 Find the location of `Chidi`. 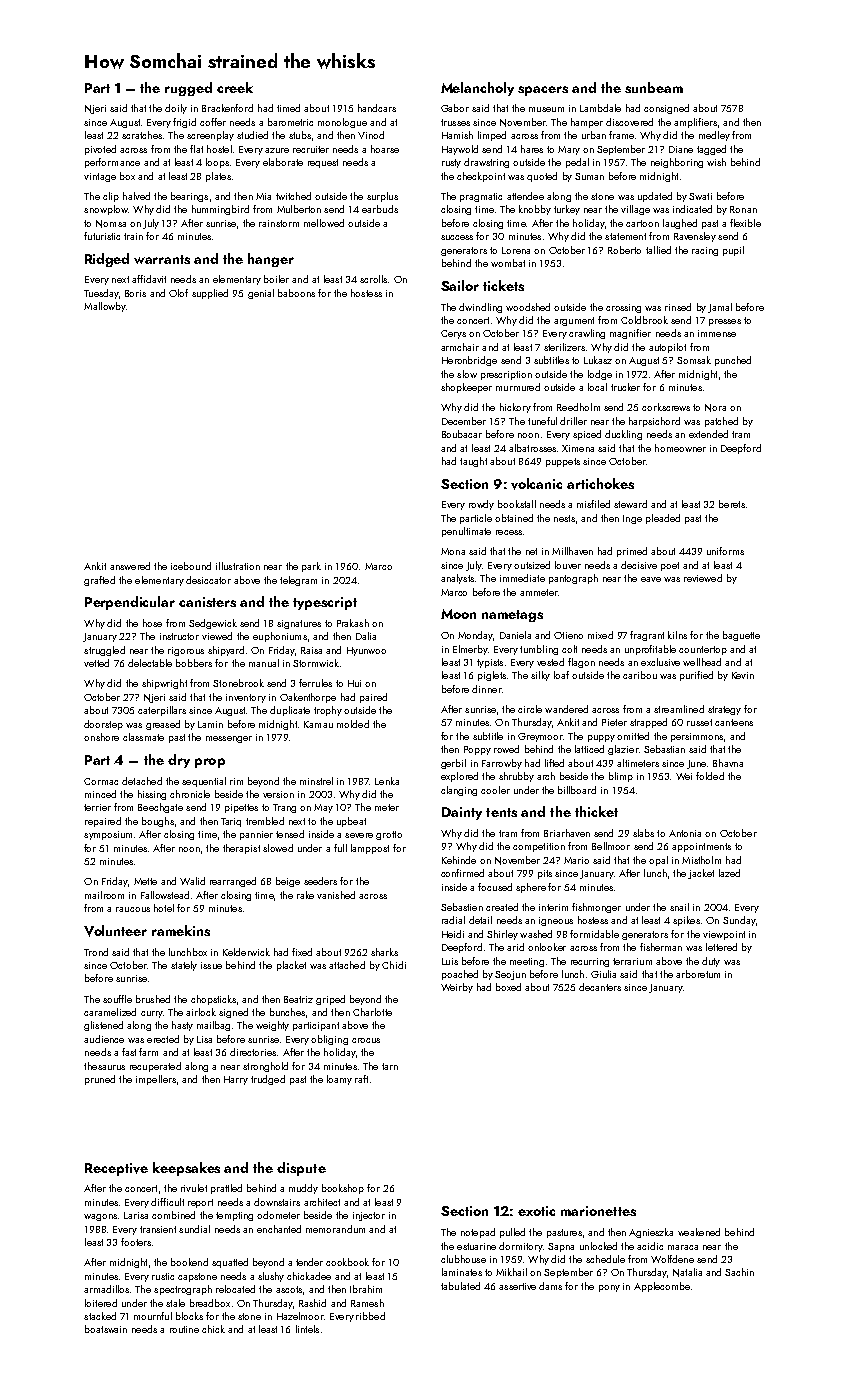

Chidi is located at coordinates (394, 965).
